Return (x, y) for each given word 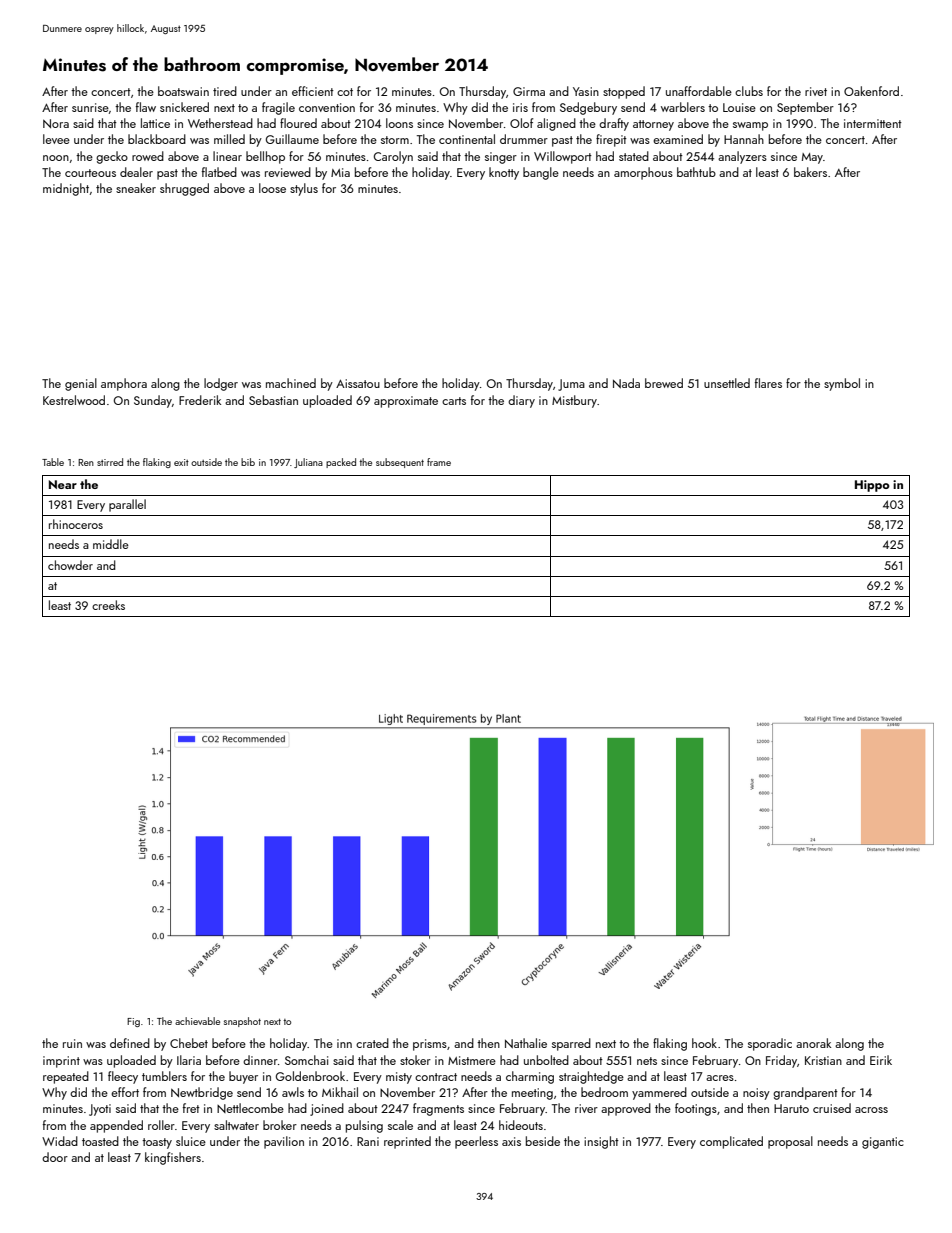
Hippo (872, 486)
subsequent (400, 463)
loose (272, 188)
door (55, 1157)
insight (601, 1142)
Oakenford (871, 91)
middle (111, 544)
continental (467, 139)
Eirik (881, 1060)
